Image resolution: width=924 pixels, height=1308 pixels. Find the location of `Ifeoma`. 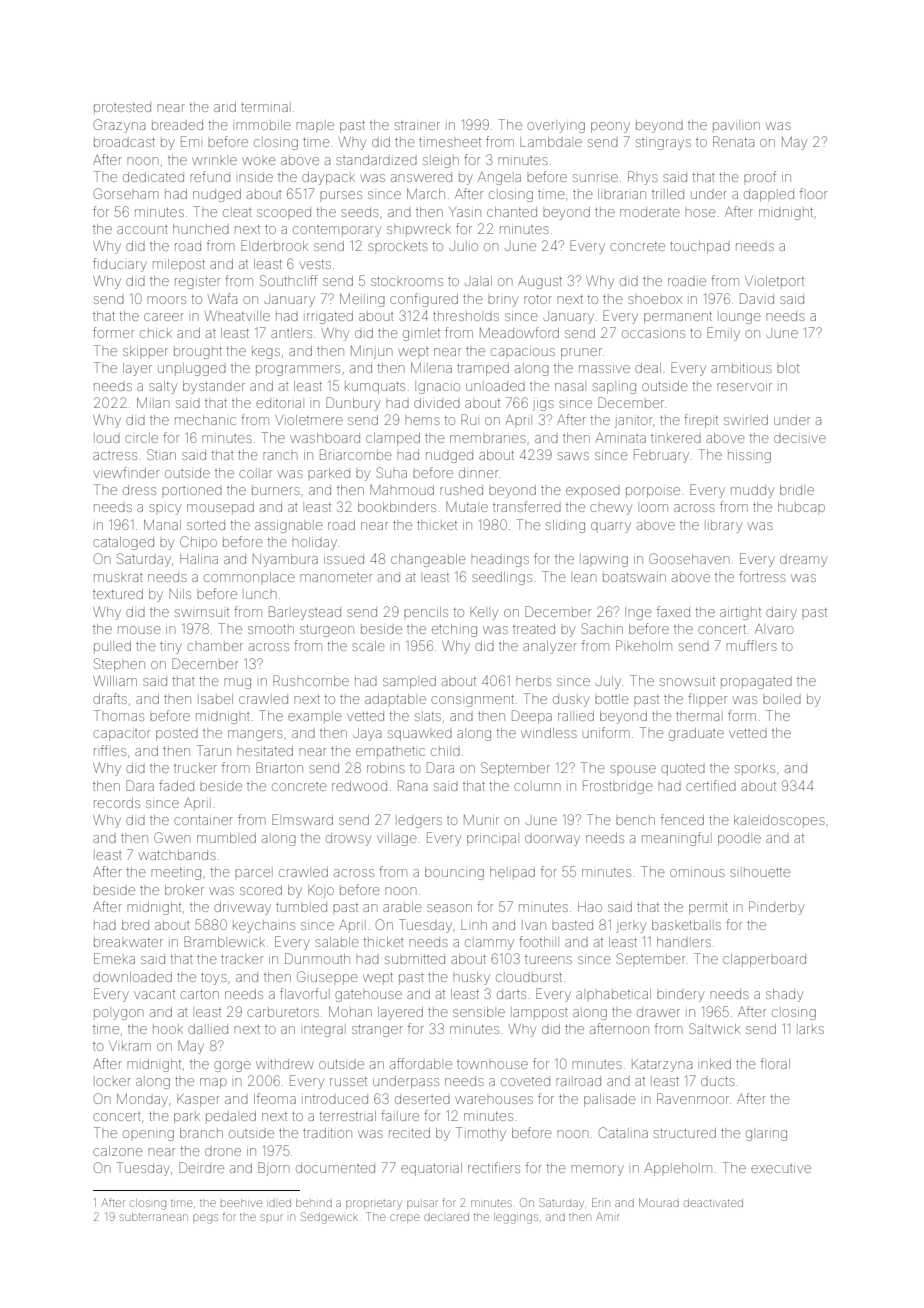

Ifeoma is located at coordinates (275, 1098).
